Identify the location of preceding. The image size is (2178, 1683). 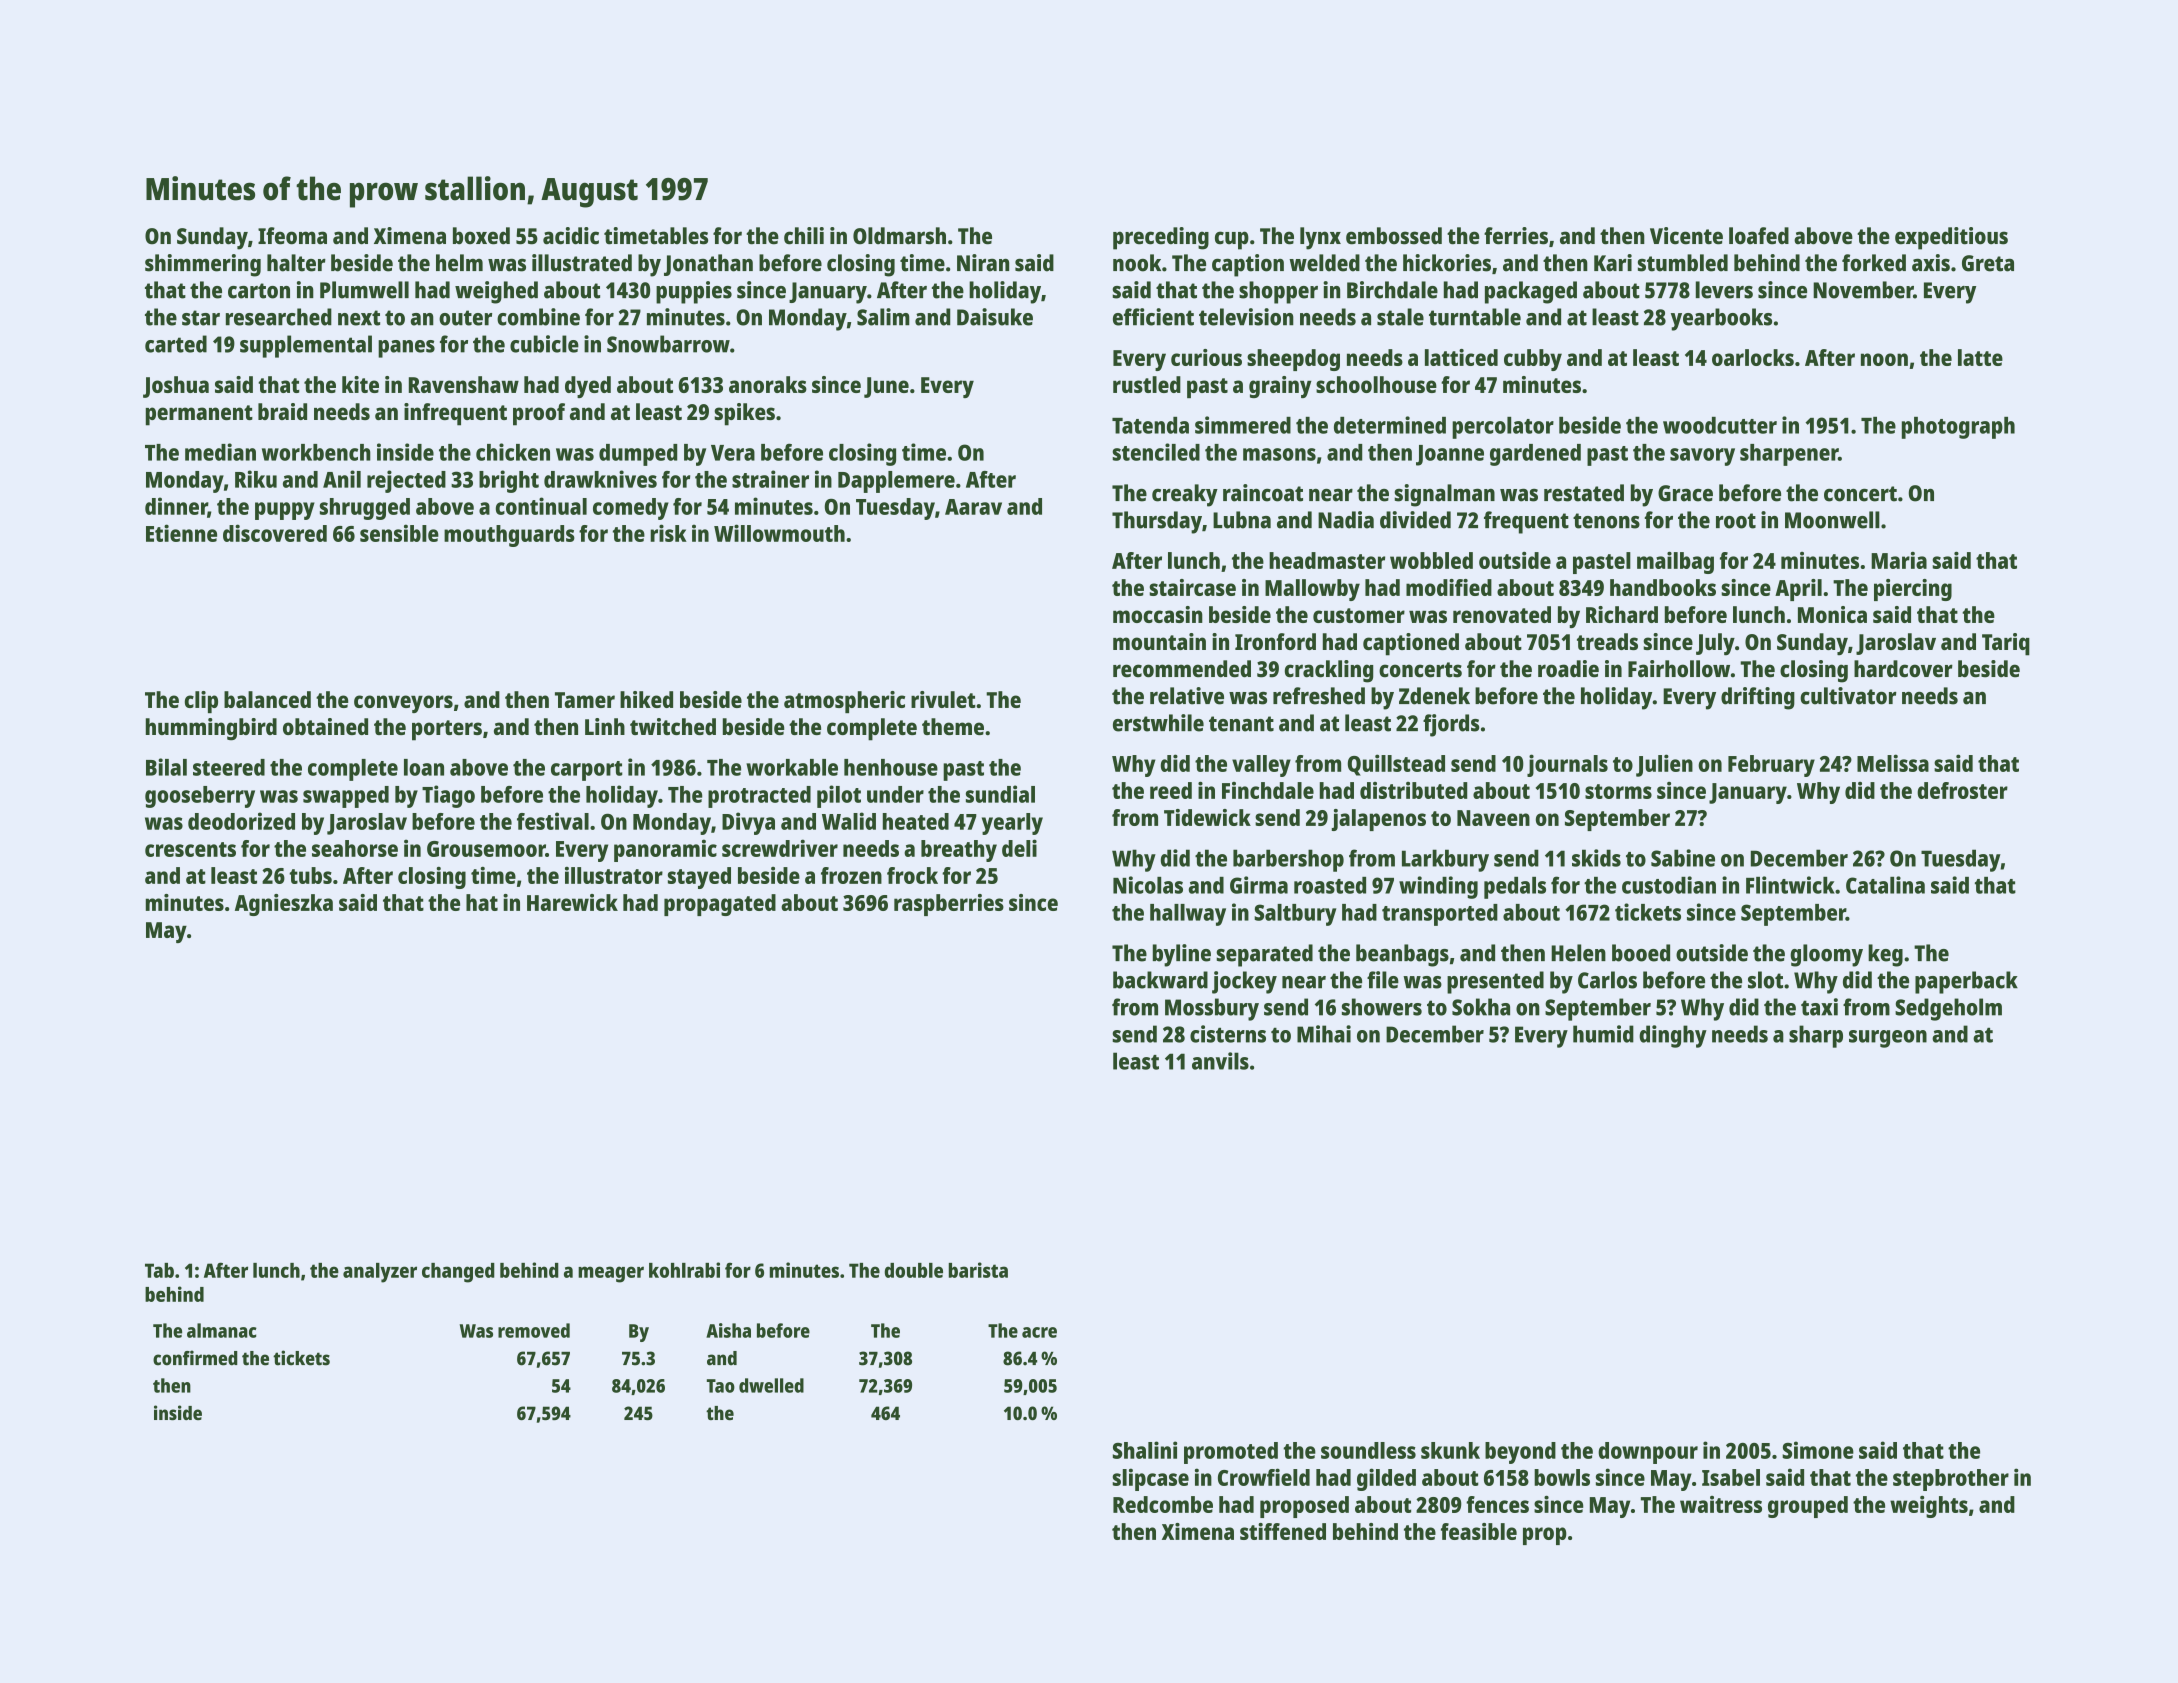
(1161, 238).
